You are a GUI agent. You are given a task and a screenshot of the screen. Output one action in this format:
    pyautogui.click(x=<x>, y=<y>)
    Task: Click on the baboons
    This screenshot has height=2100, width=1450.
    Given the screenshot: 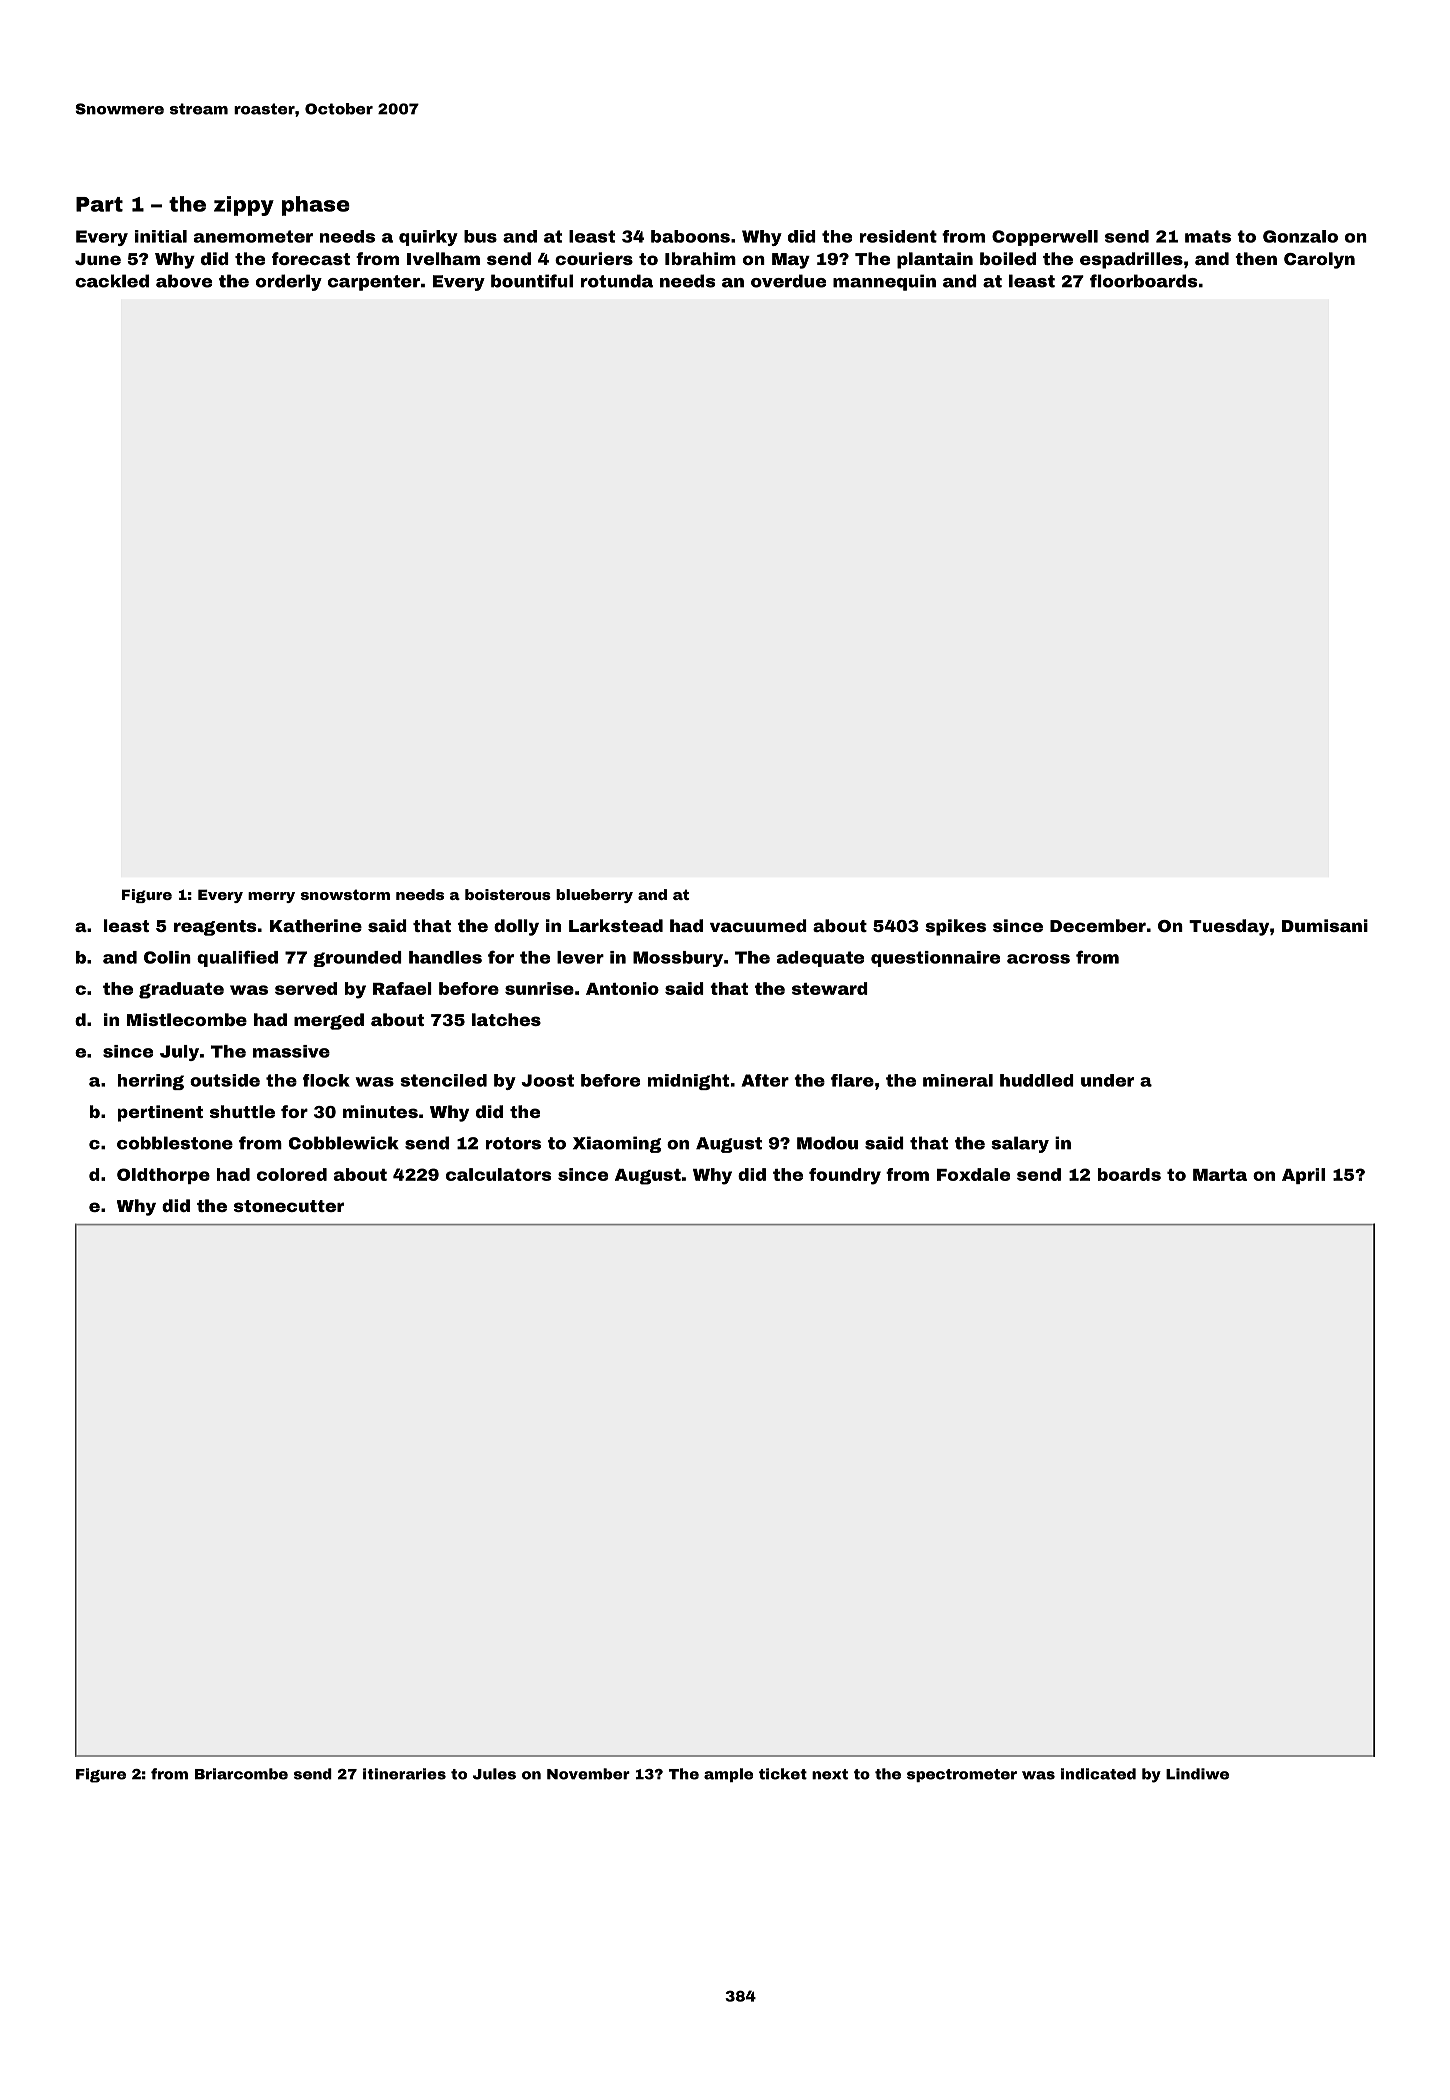 What is the action you would take?
    pyautogui.click(x=690, y=236)
